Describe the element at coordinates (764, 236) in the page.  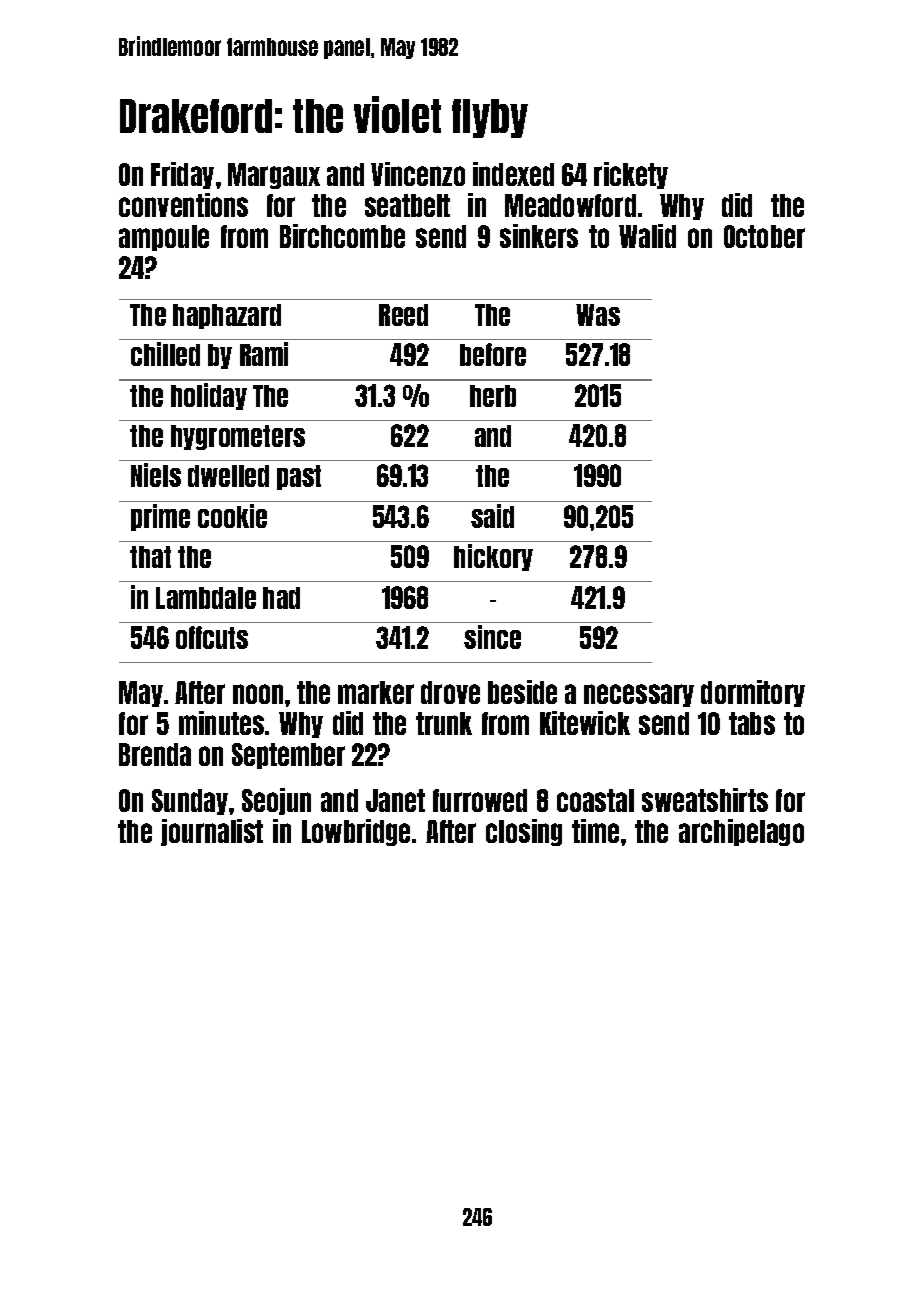
I see `October` at that location.
